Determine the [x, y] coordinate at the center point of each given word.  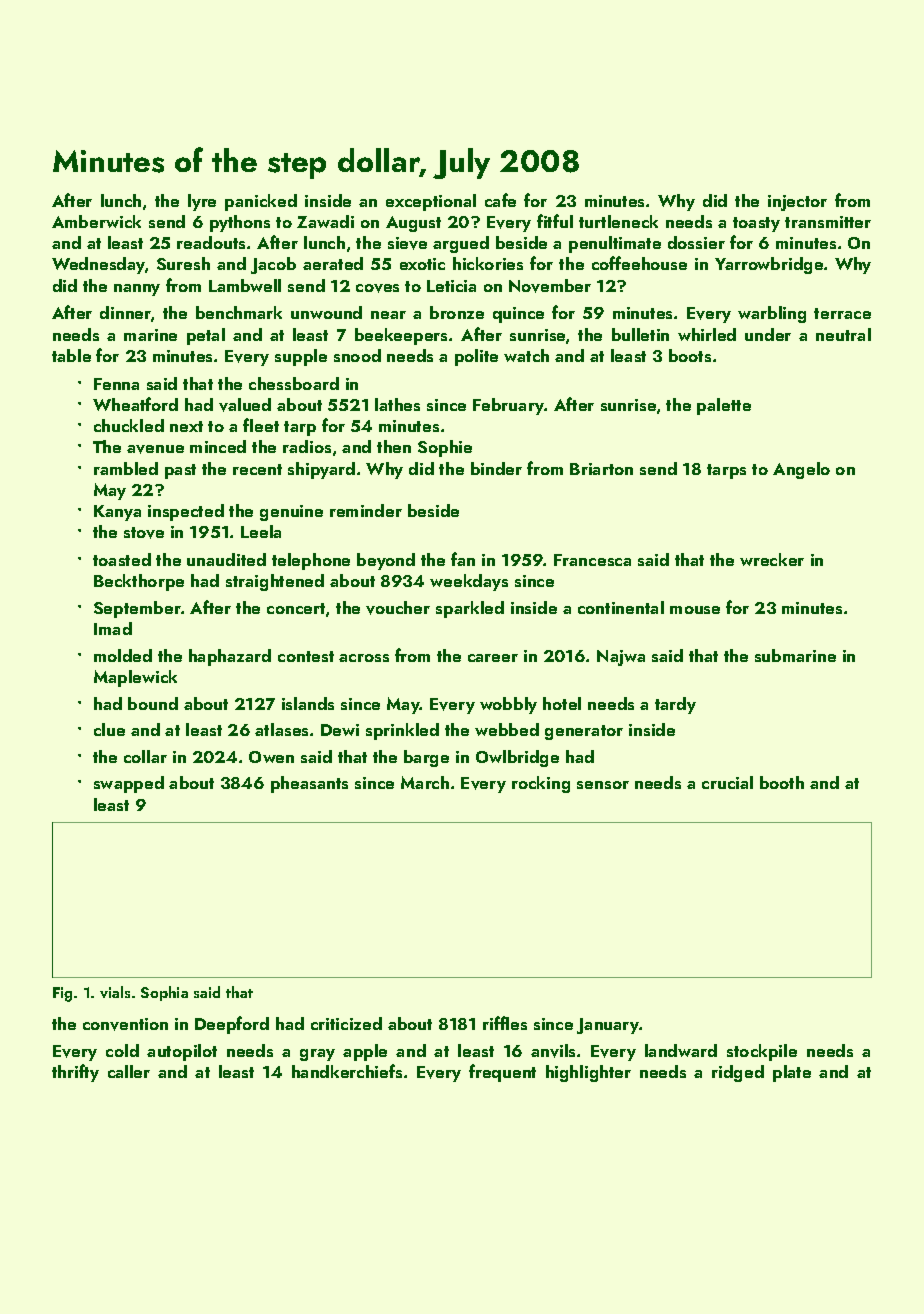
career [493, 658]
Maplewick [135, 678]
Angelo [801, 470]
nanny [137, 290]
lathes [397, 404]
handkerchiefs [347, 1071]
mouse [695, 610]
